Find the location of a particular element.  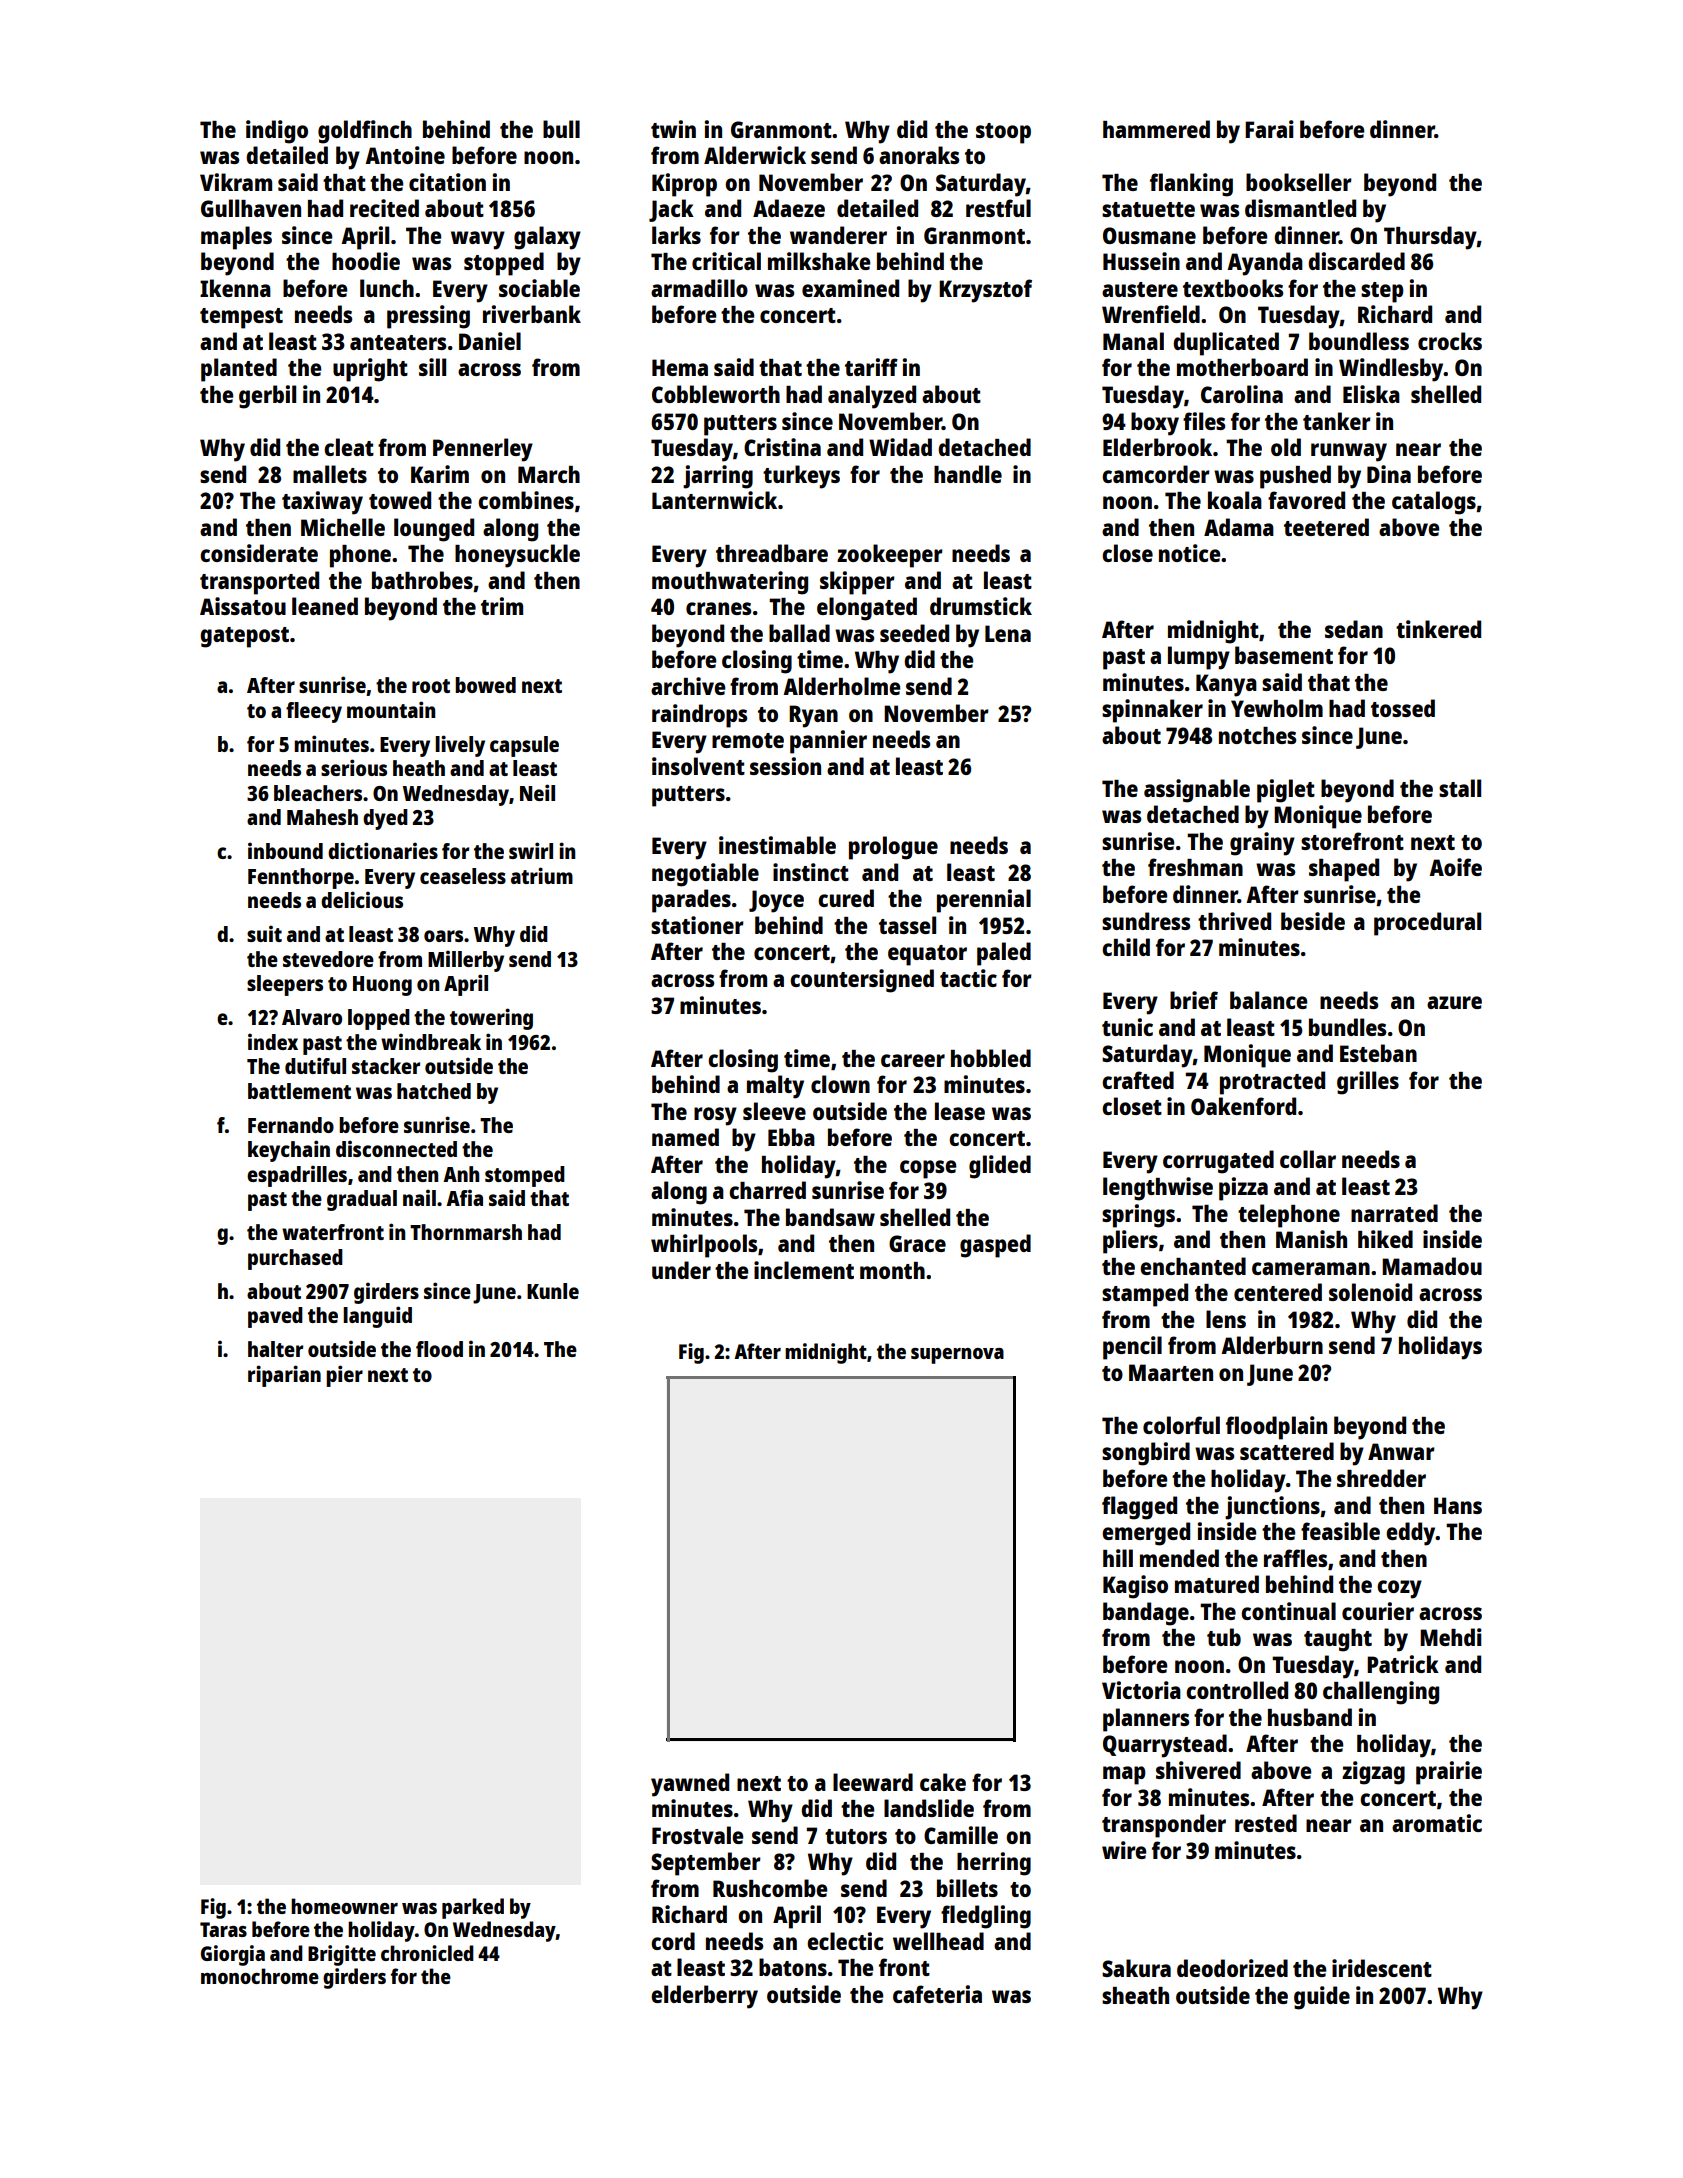

Krzysztof is located at coordinates (985, 291).
